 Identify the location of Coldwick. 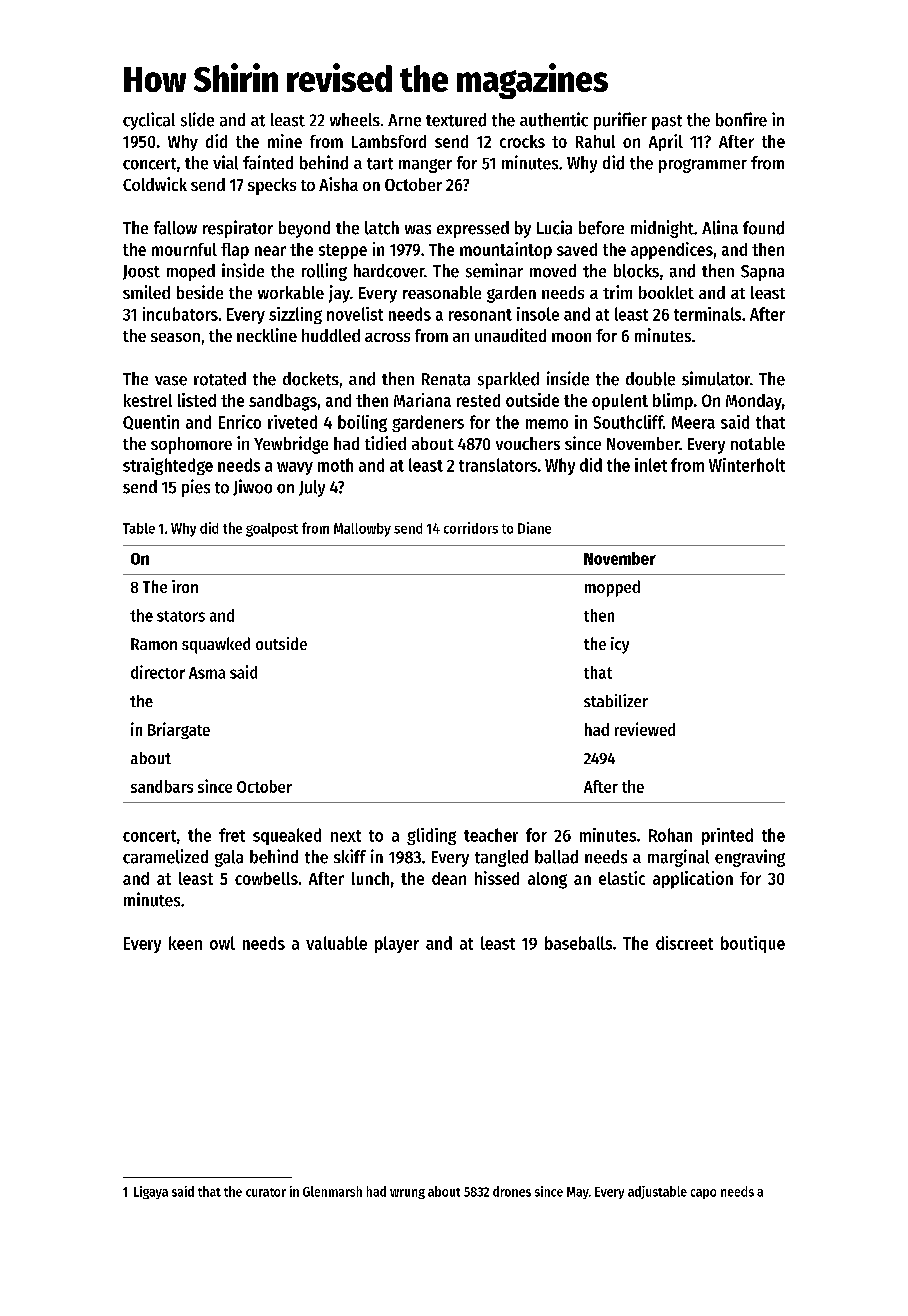
(155, 184).
